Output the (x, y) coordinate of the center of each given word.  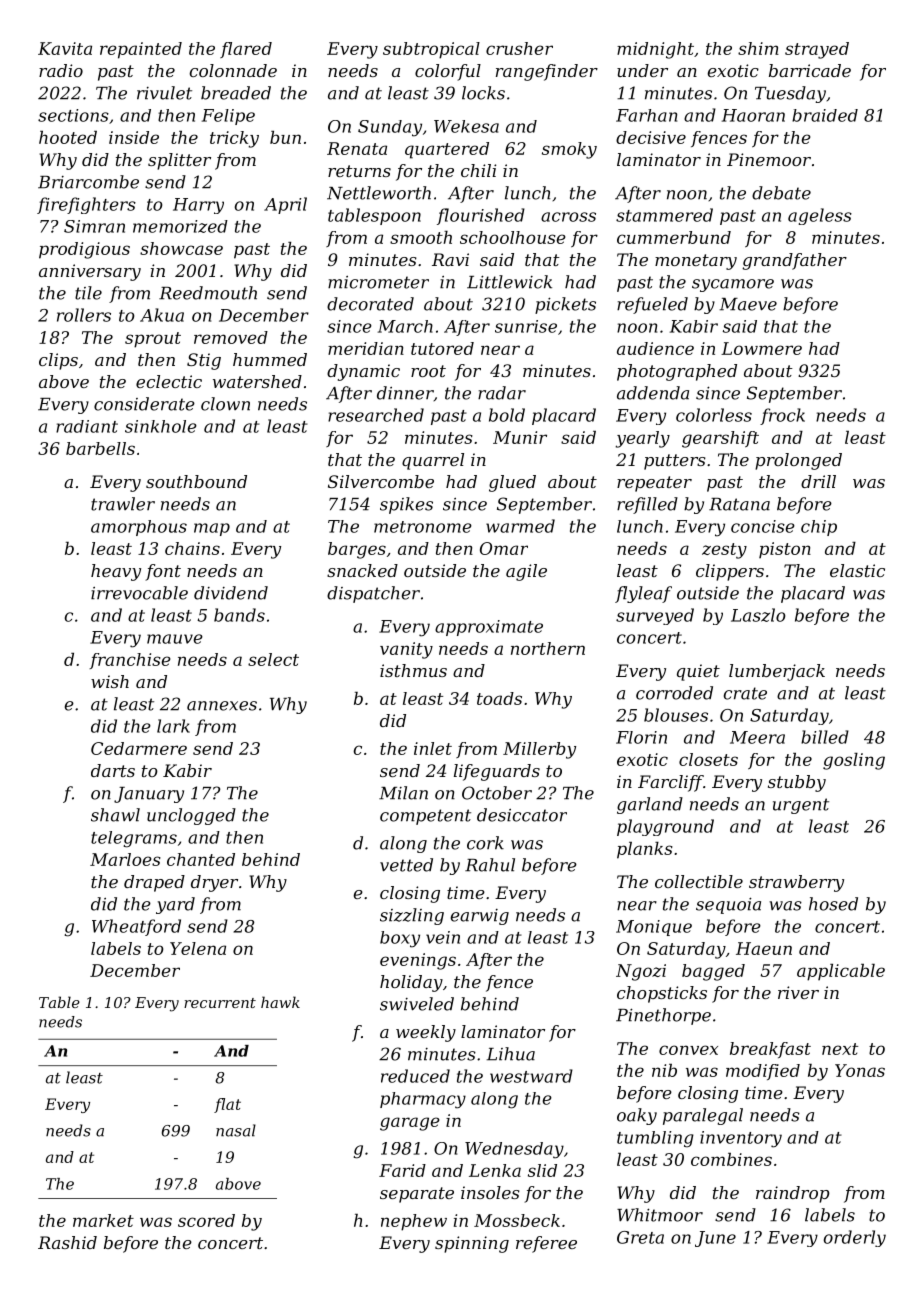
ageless (820, 216)
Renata (357, 148)
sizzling (412, 916)
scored (206, 1220)
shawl (115, 815)
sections (73, 115)
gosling (854, 761)
